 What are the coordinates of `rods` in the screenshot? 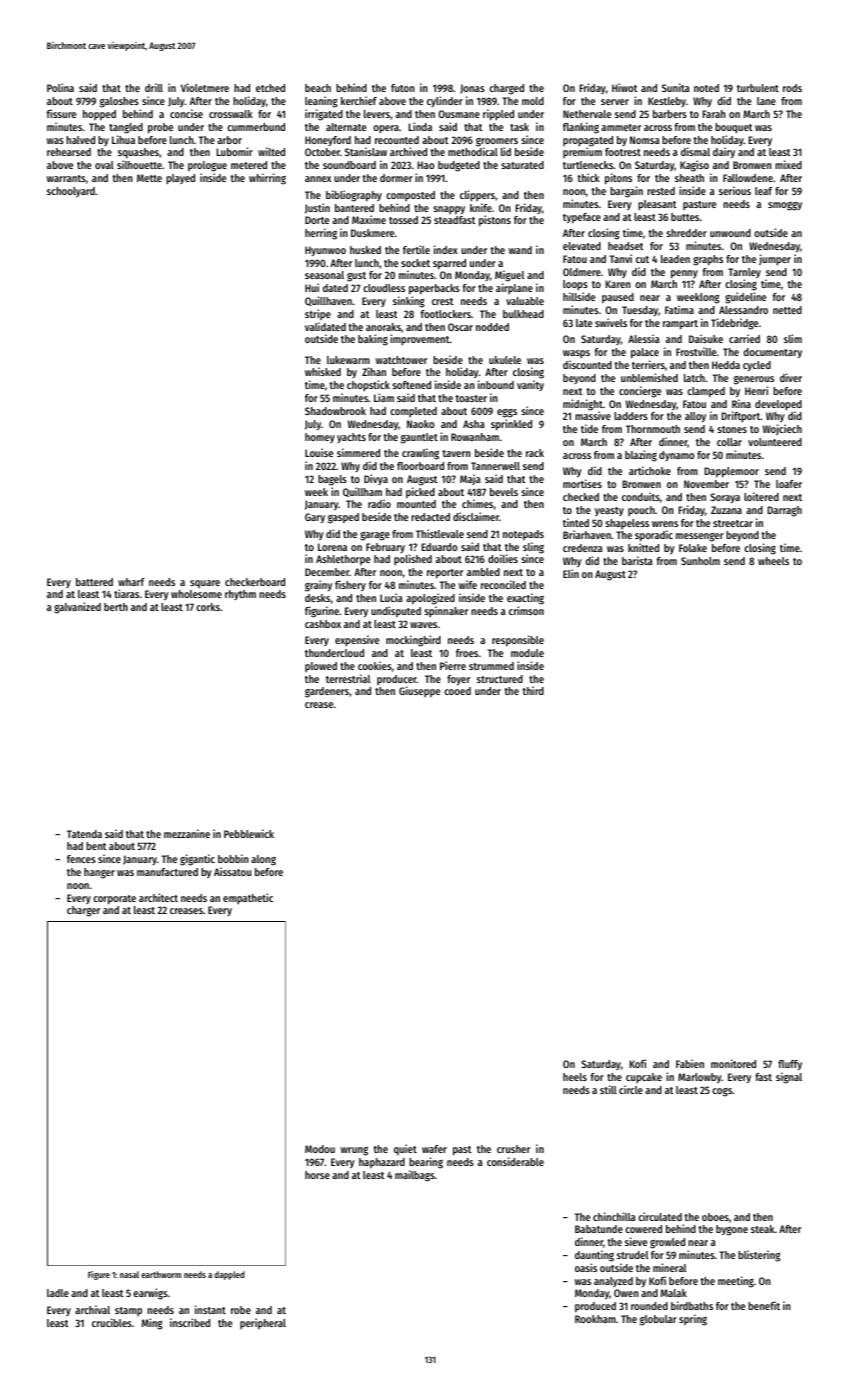 It's located at (792, 88).
